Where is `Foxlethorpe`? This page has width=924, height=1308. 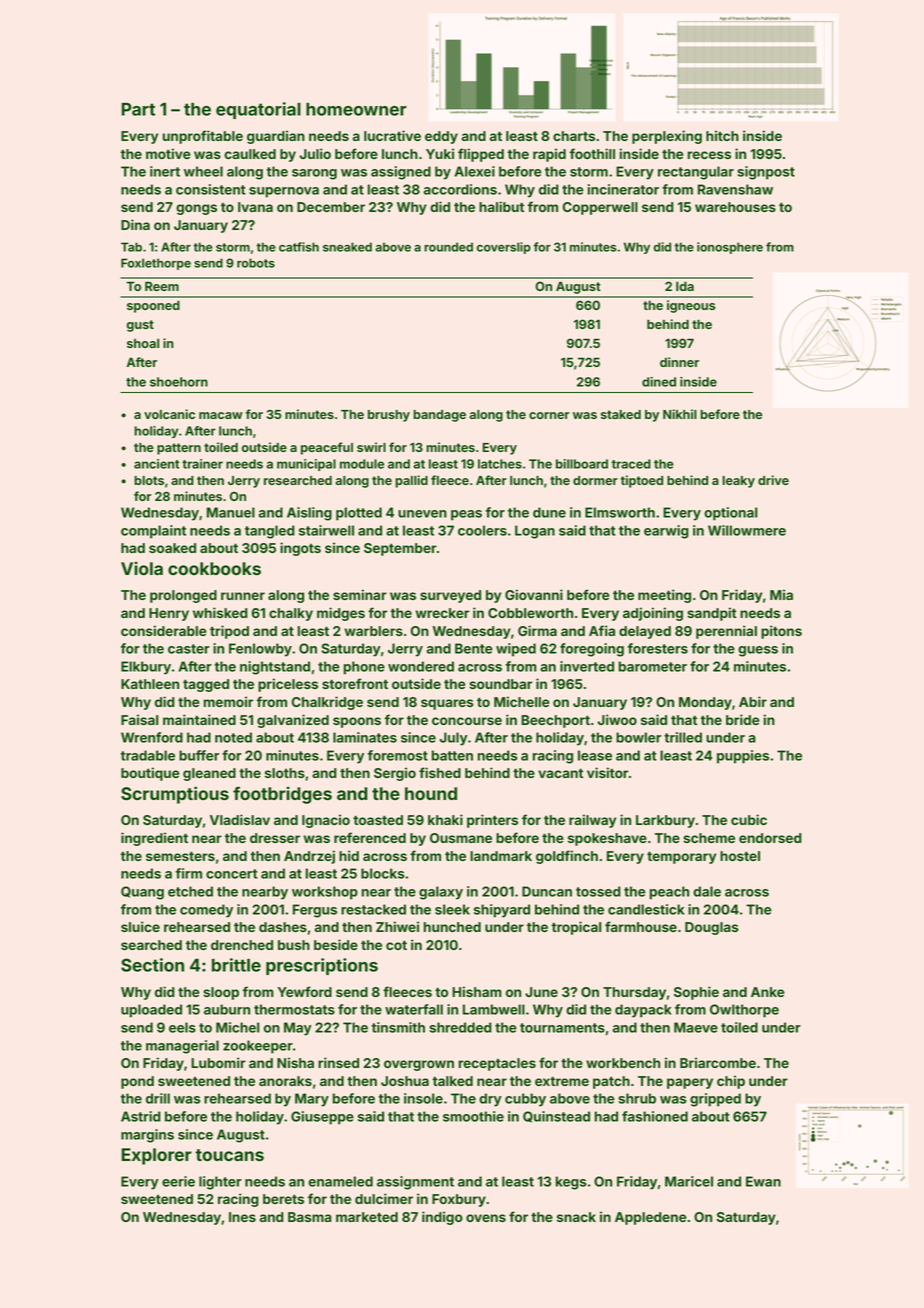 Foxlethorpe is located at coordinates (156, 264).
